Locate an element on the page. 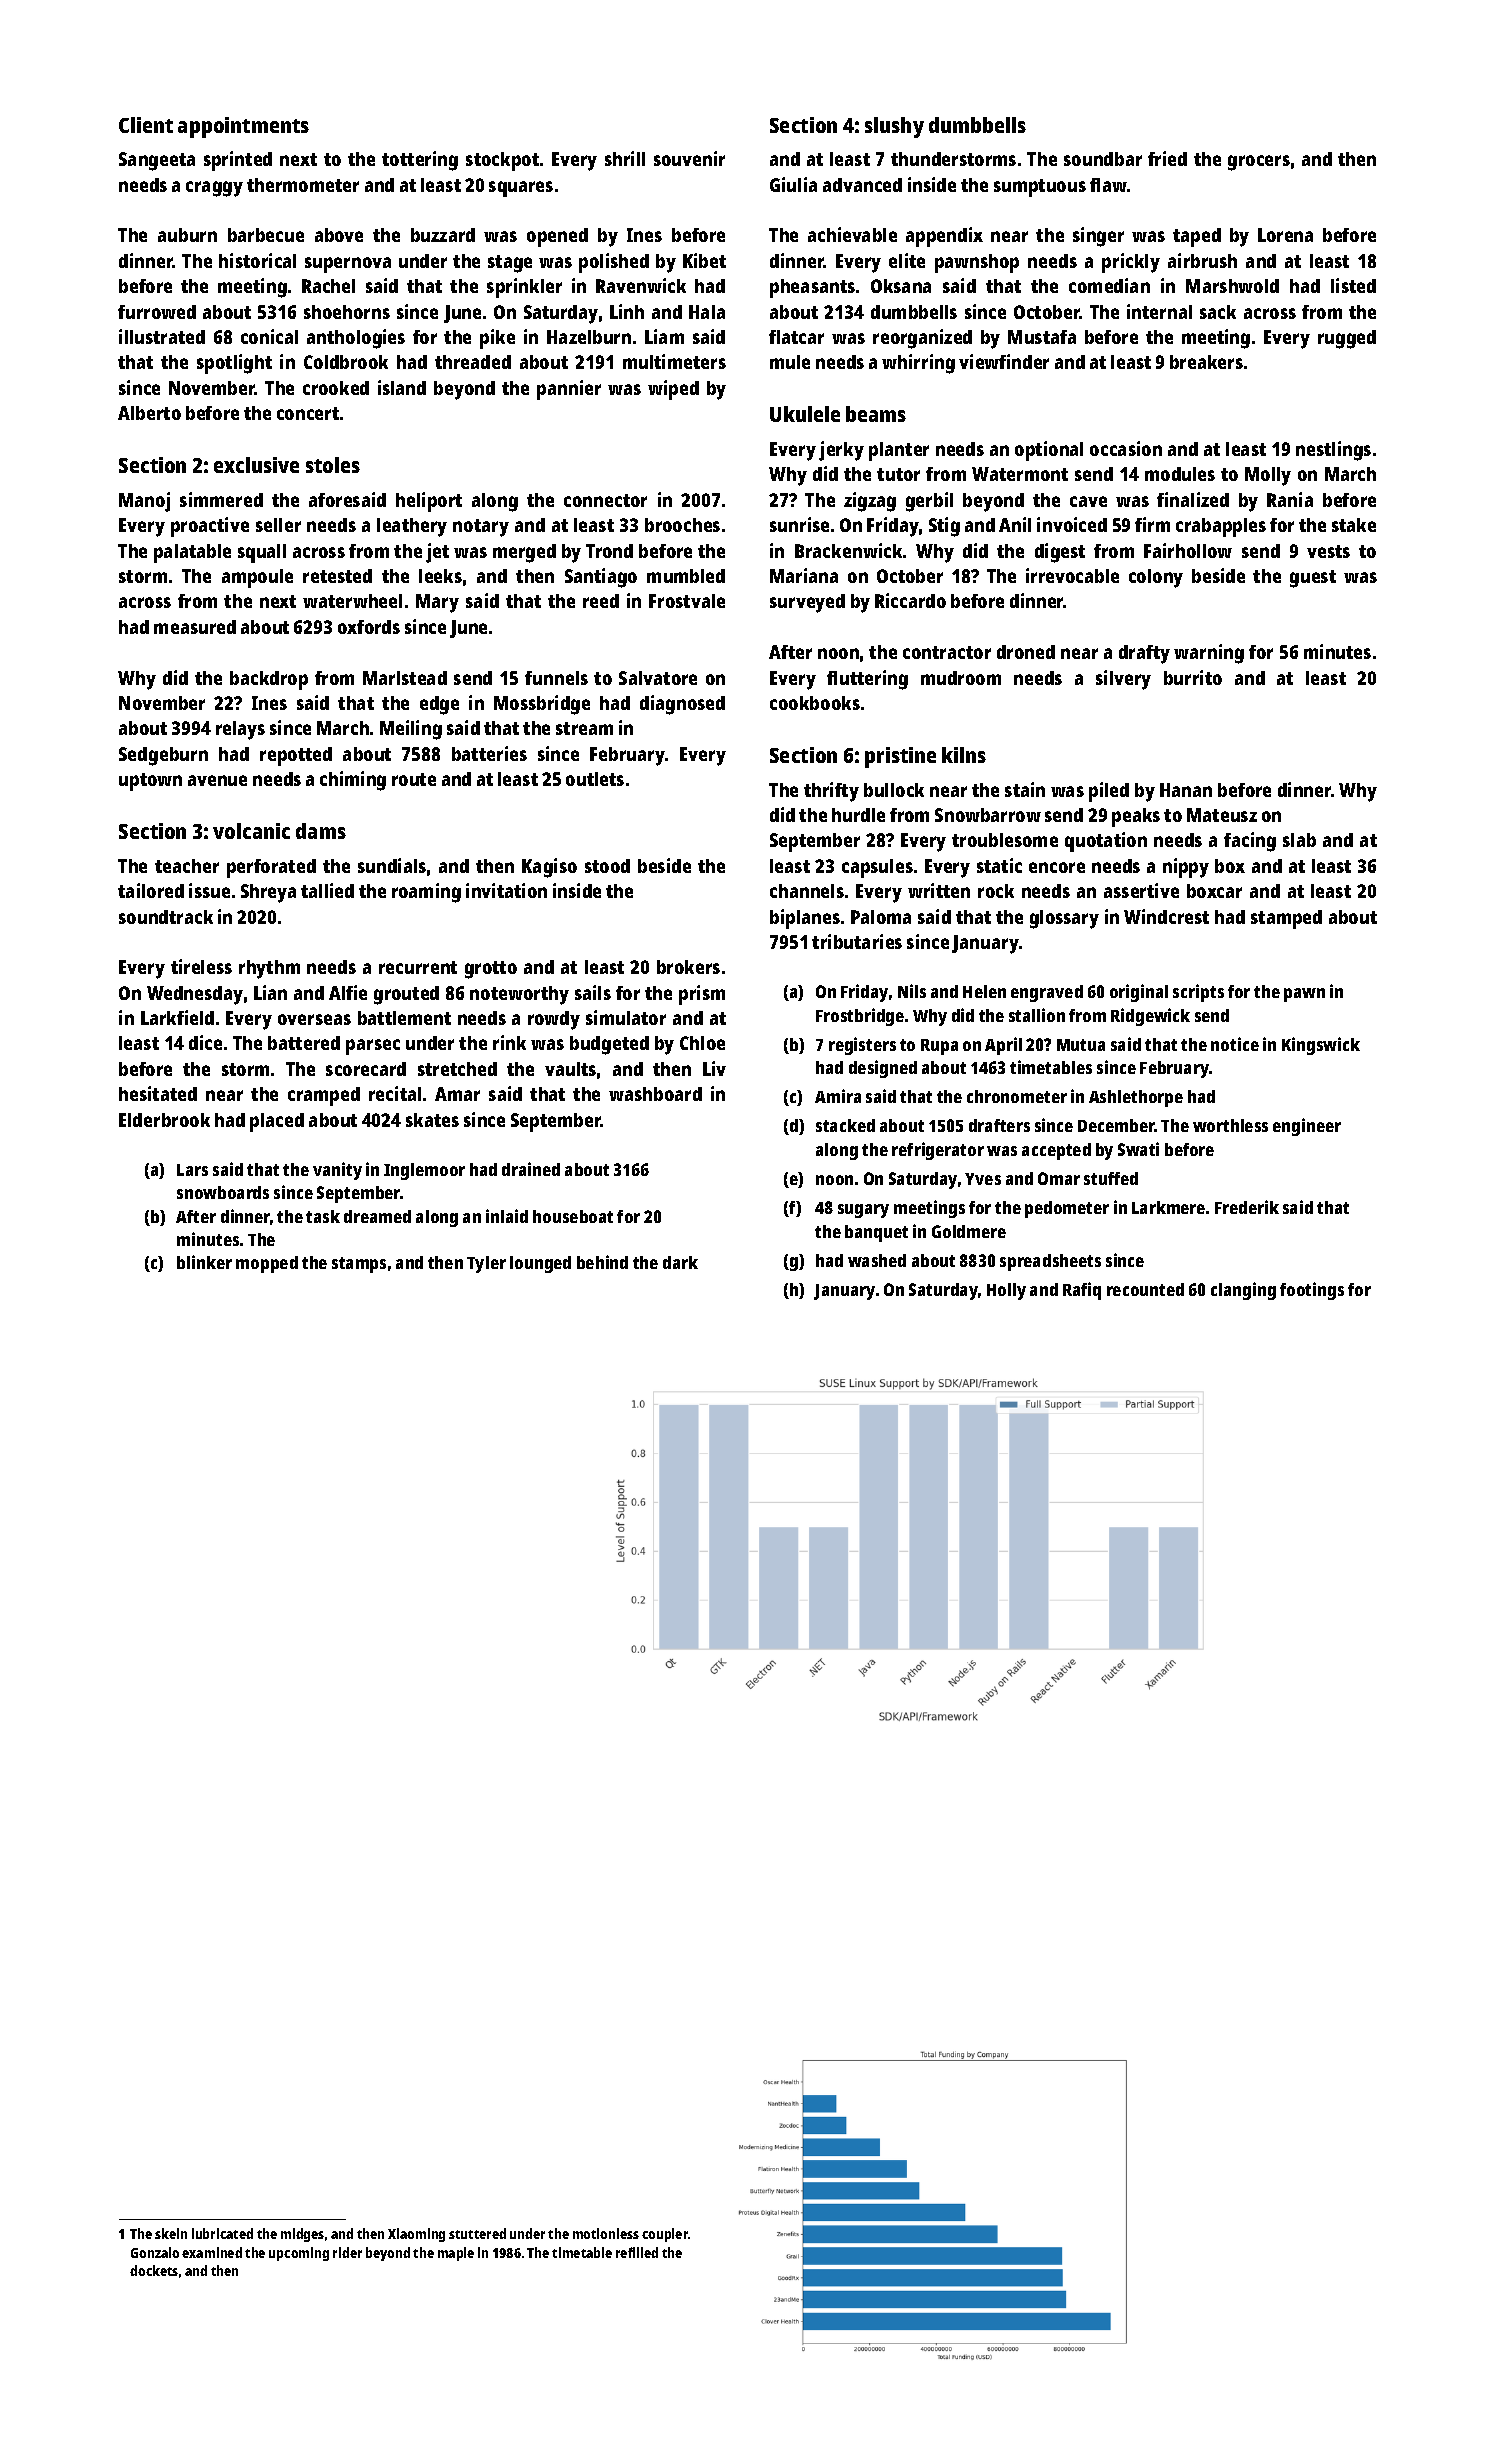 This page has width=1496, height=2464. tottering is located at coordinates (420, 161).
